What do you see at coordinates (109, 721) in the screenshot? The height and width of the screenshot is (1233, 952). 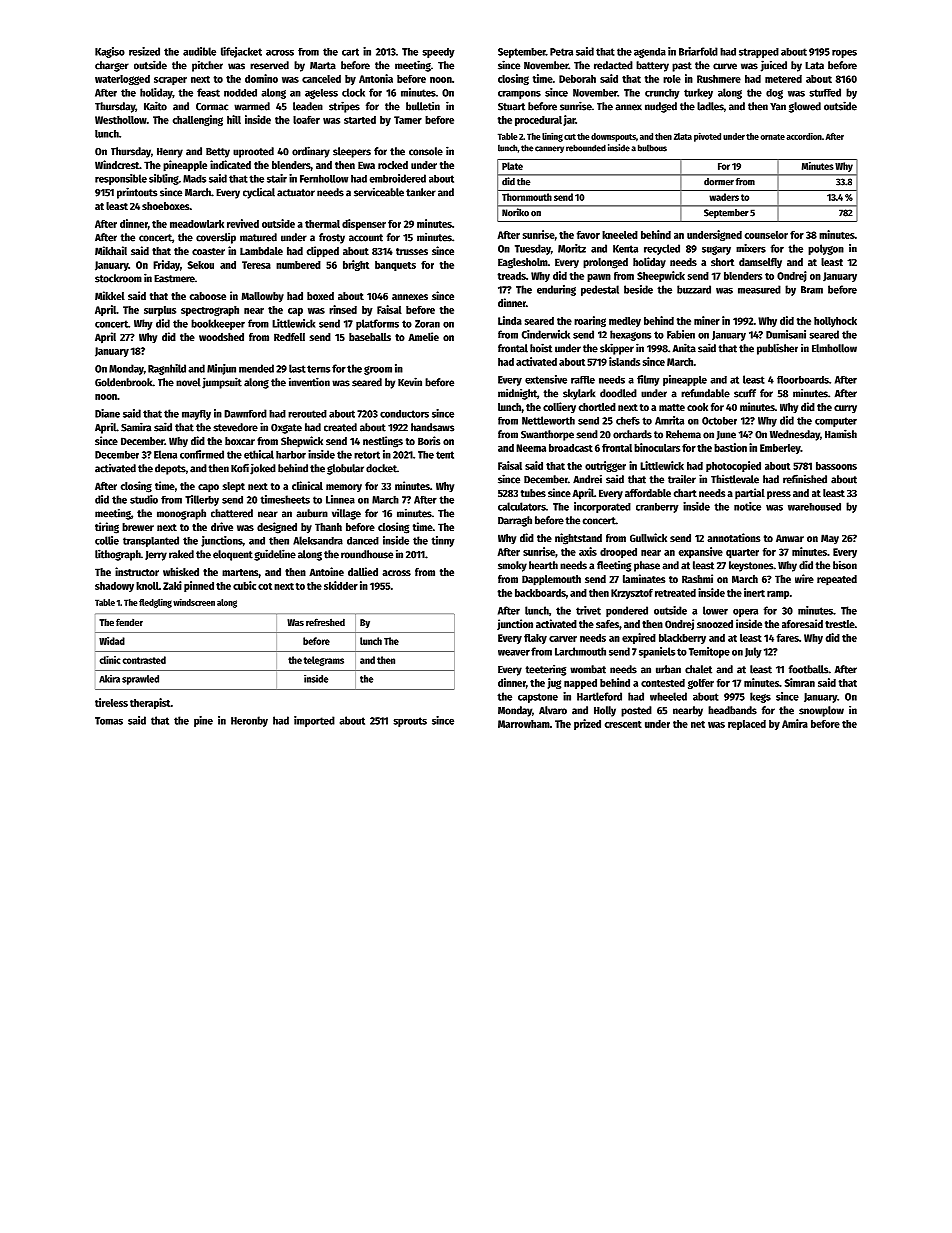 I see `Tomas` at bounding box center [109, 721].
